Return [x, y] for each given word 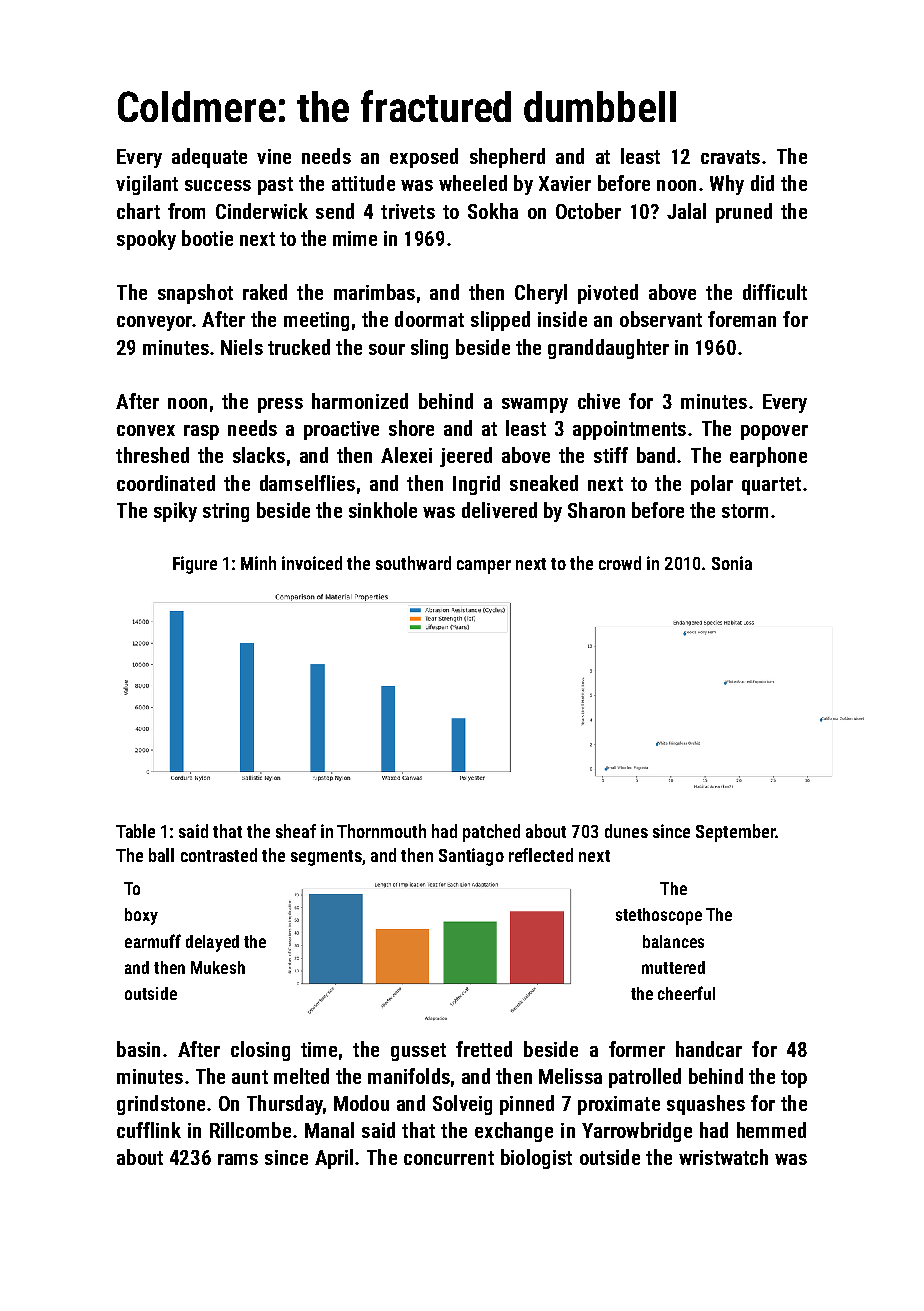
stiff [611, 455]
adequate [209, 158]
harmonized [360, 401]
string [226, 512]
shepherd [507, 158]
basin [138, 1049]
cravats [730, 157]
